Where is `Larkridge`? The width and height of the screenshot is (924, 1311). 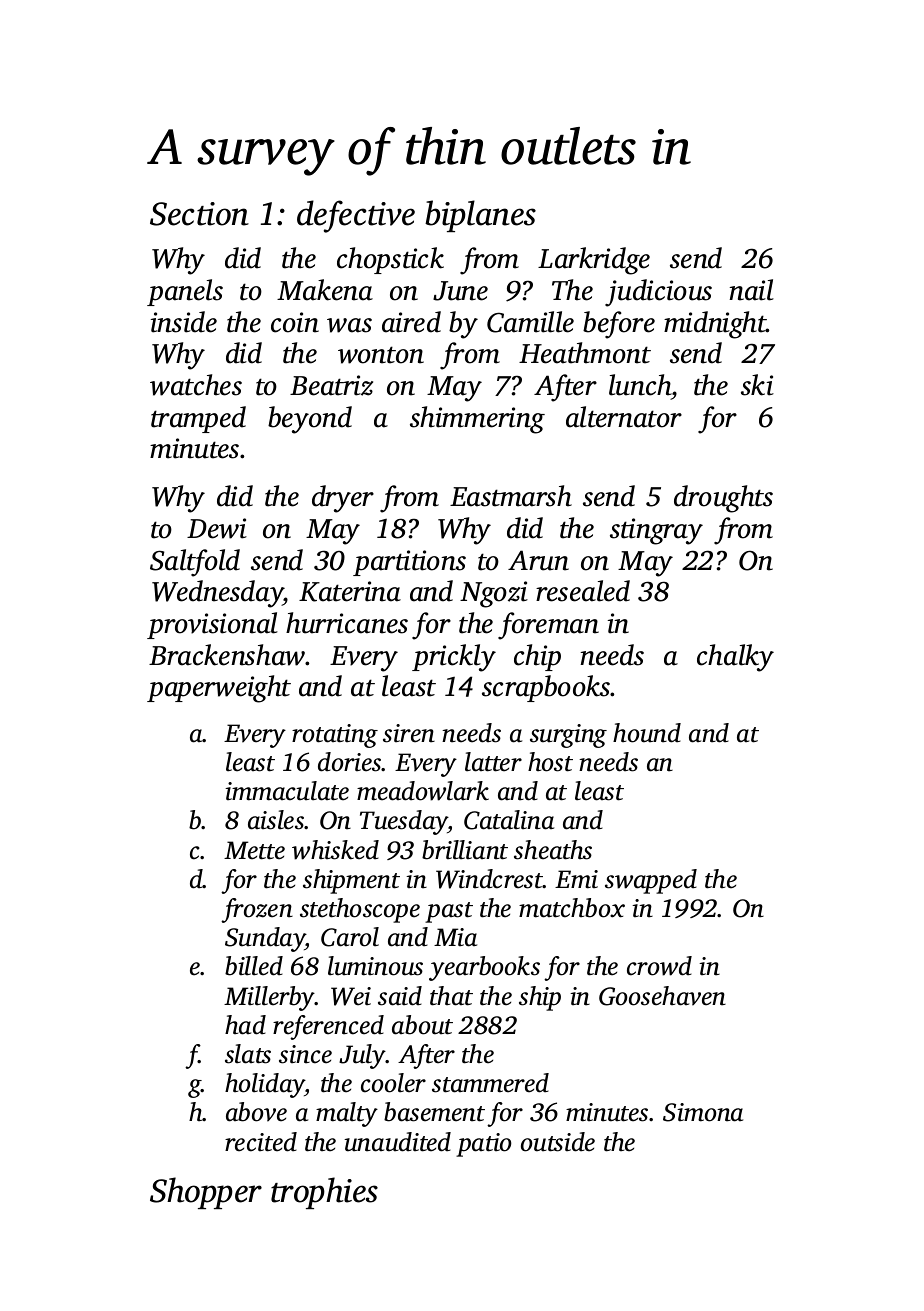
Larkridge is located at coordinates (594, 261).
